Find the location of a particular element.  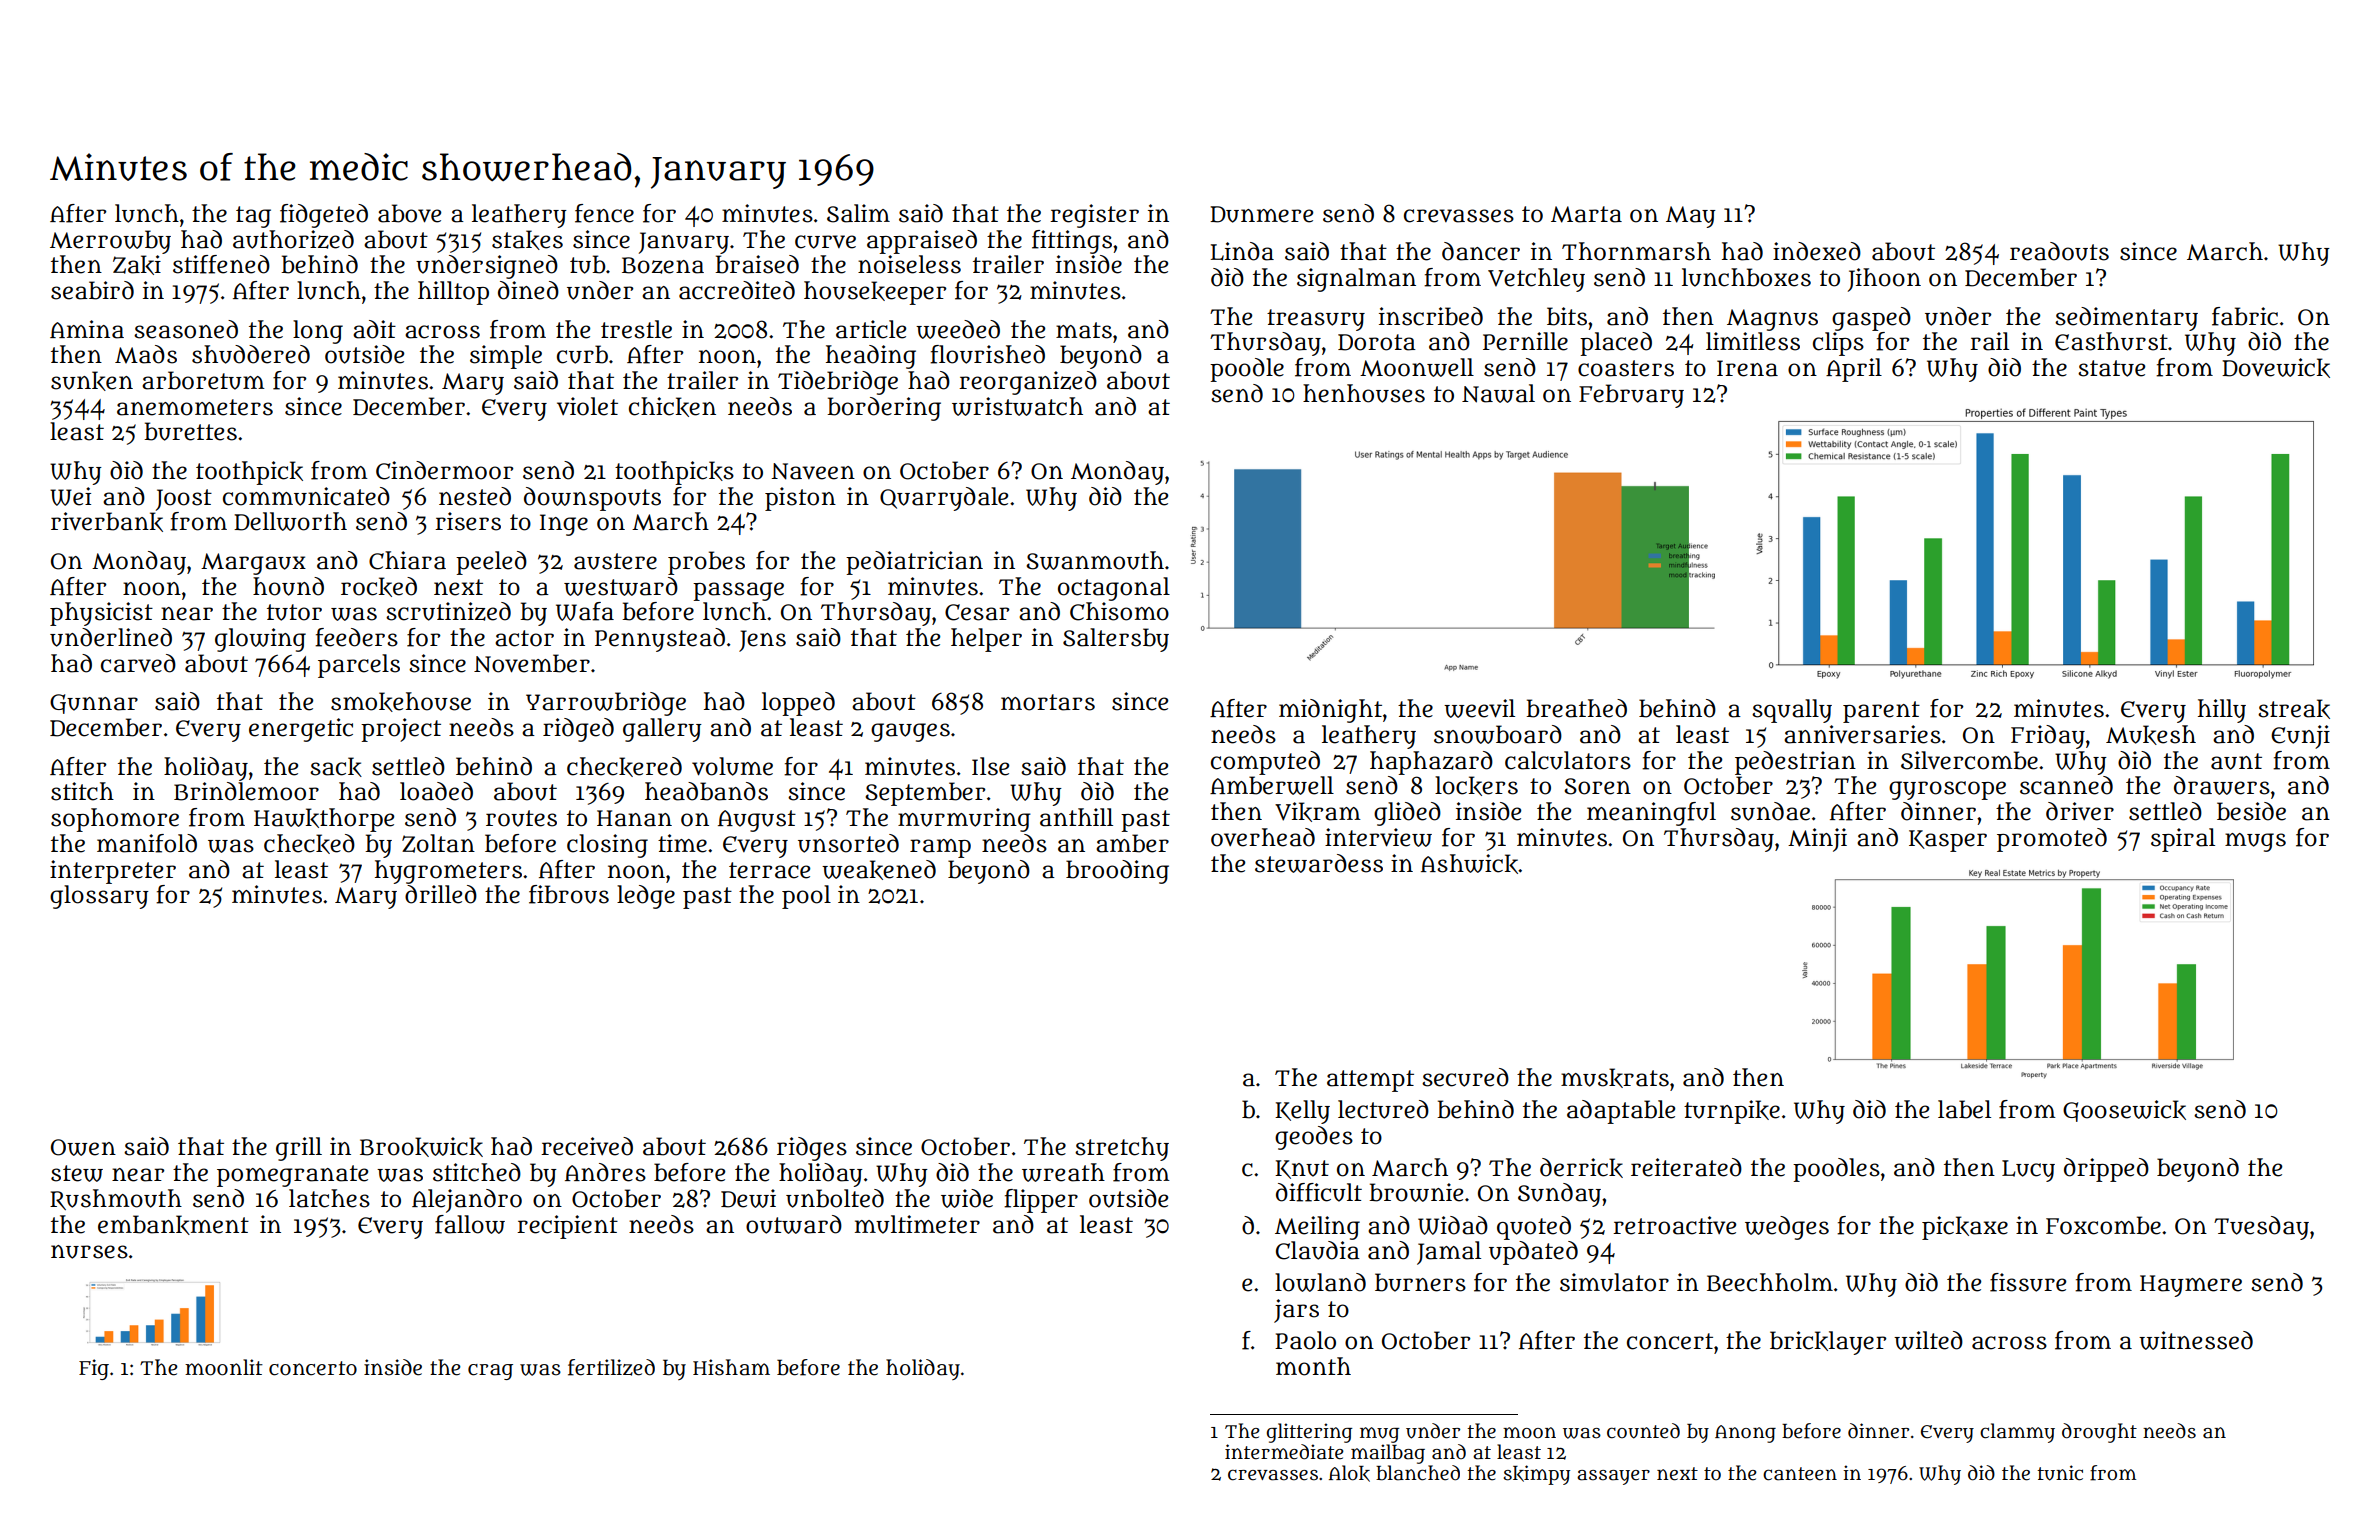

glossary is located at coordinates (99, 897).
